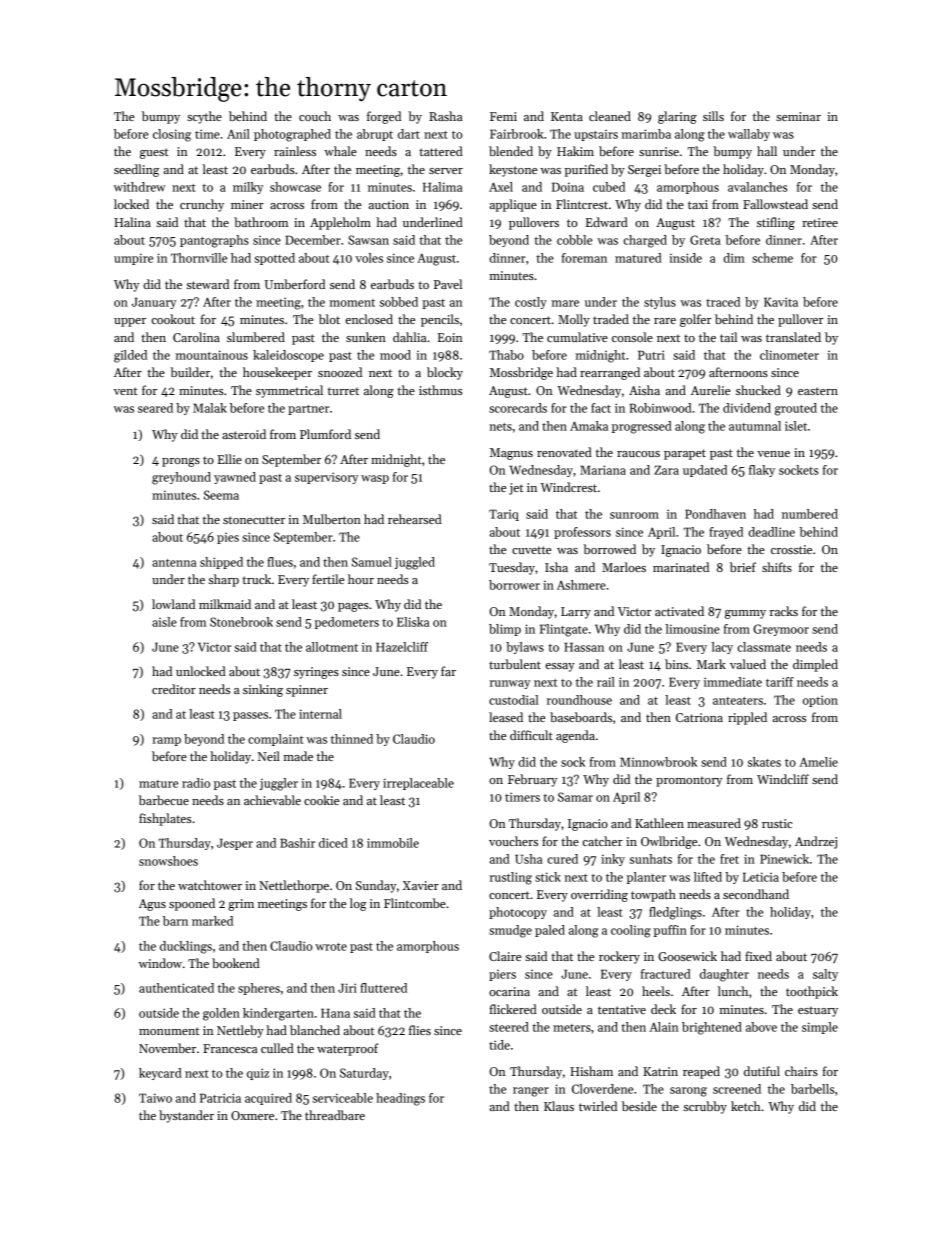 The height and width of the page is (1233, 952). What do you see at coordinates (798, 116) in the page?
I see `seminar` at bounding box center [798, 116].
